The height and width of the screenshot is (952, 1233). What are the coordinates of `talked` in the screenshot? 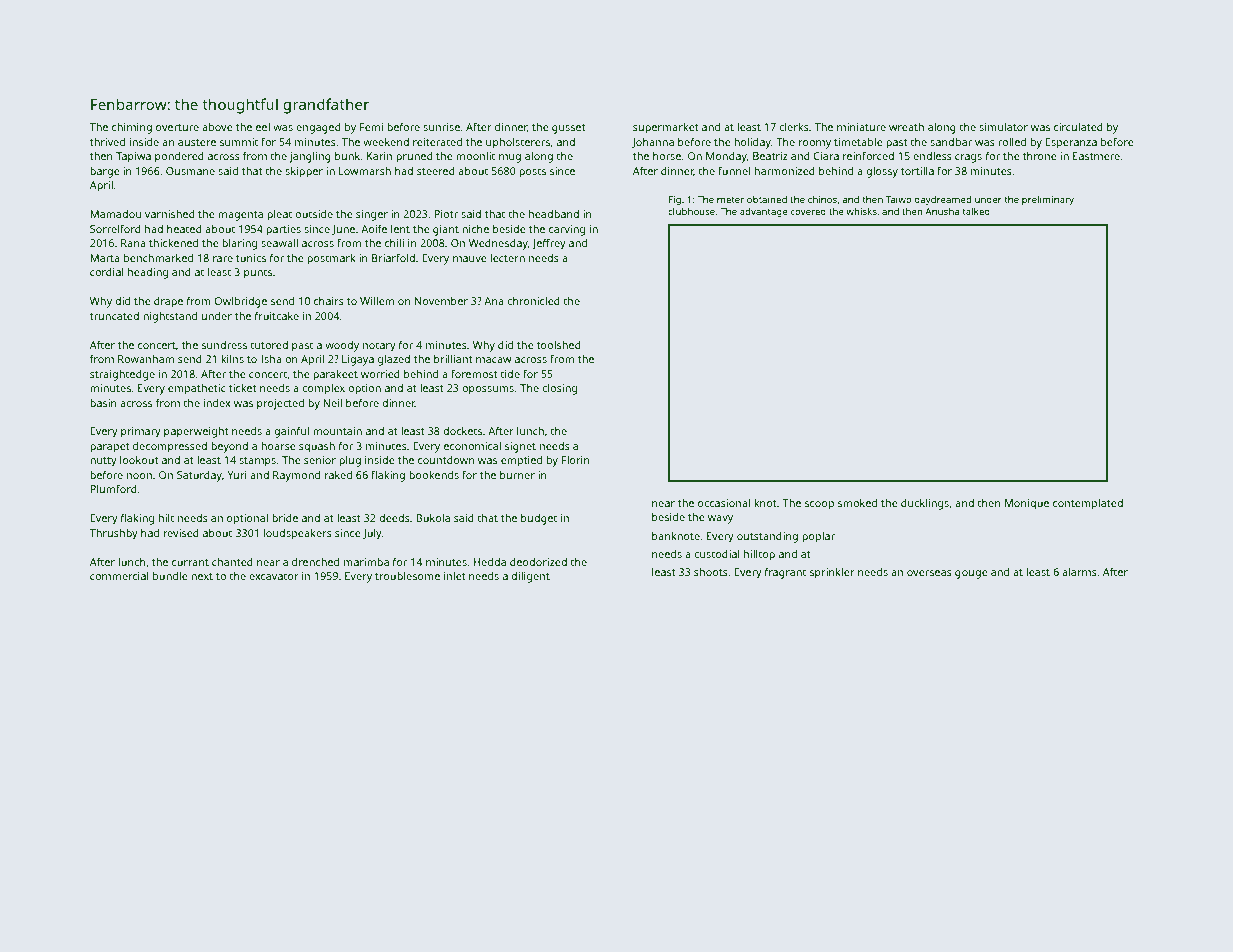 It's located at (976, 211).
